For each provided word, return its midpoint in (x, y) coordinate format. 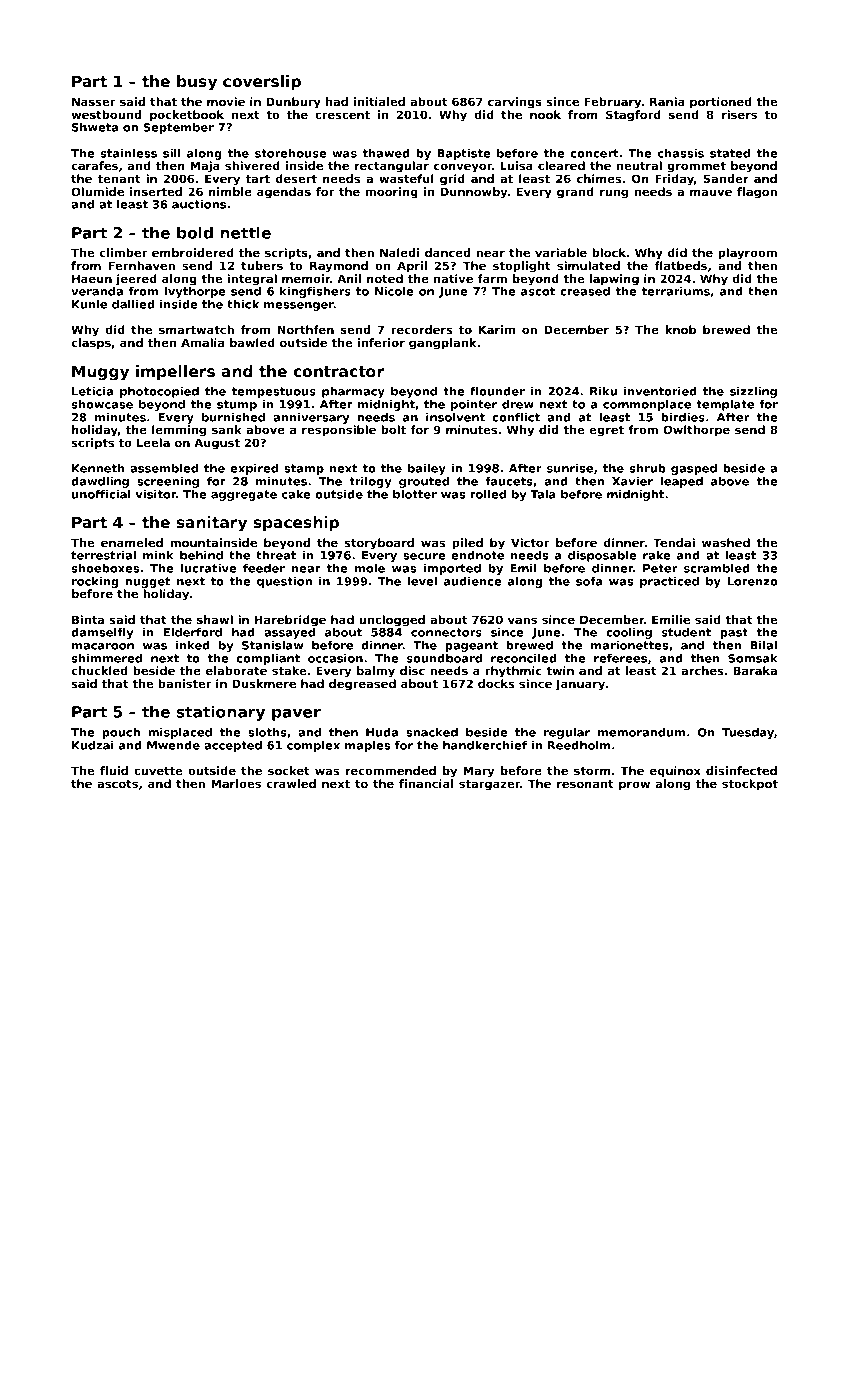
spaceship (296, 523)
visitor (156, 494)
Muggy (100, 373)
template (725, 405)
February (613, 103)
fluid (114, 770)
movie (226, 101)
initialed (379, 101)
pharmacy (353, 392)
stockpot (750, 785)
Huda (382, 732)
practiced (669, 582)
